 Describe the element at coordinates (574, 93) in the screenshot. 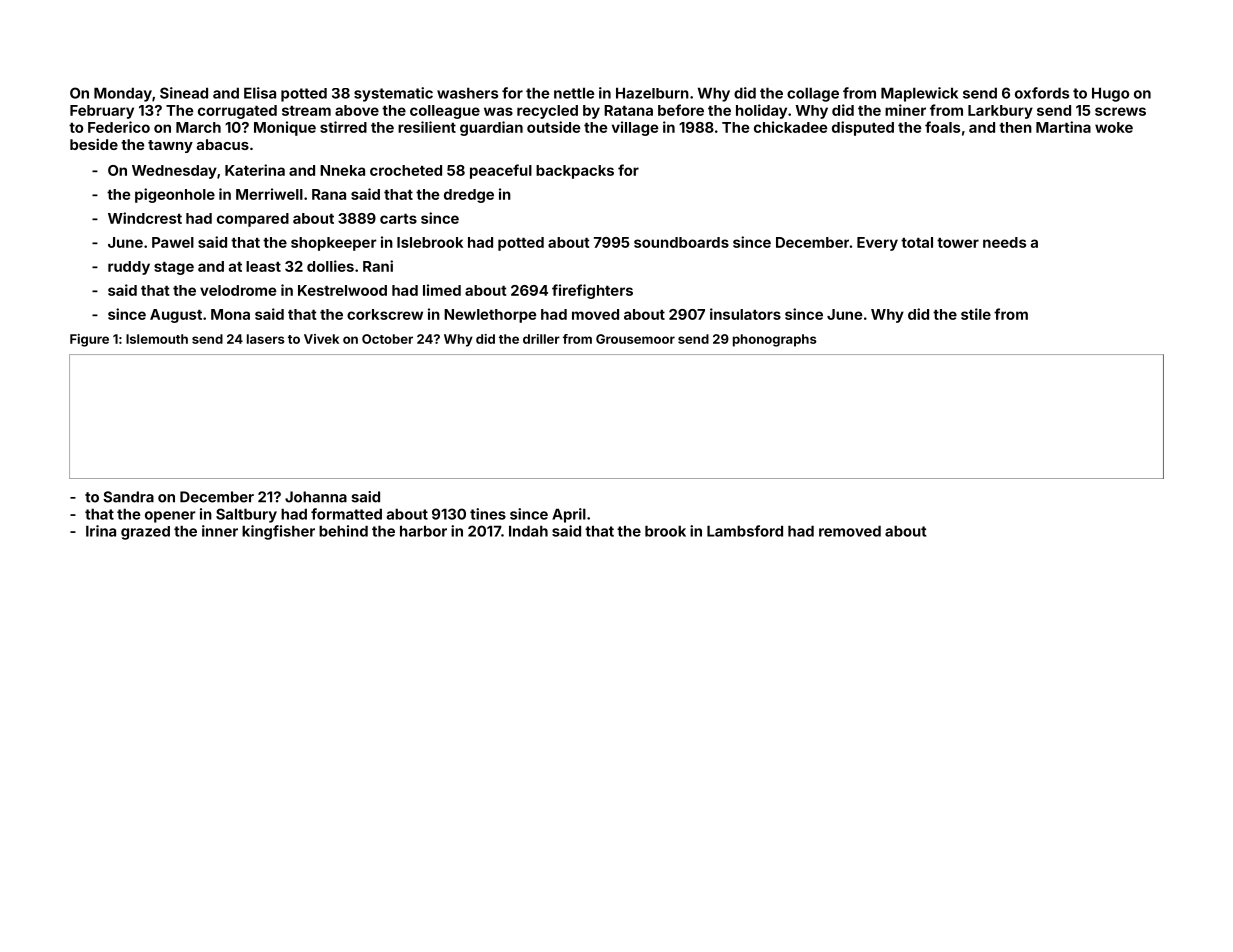

I see `nettle` at that location.
